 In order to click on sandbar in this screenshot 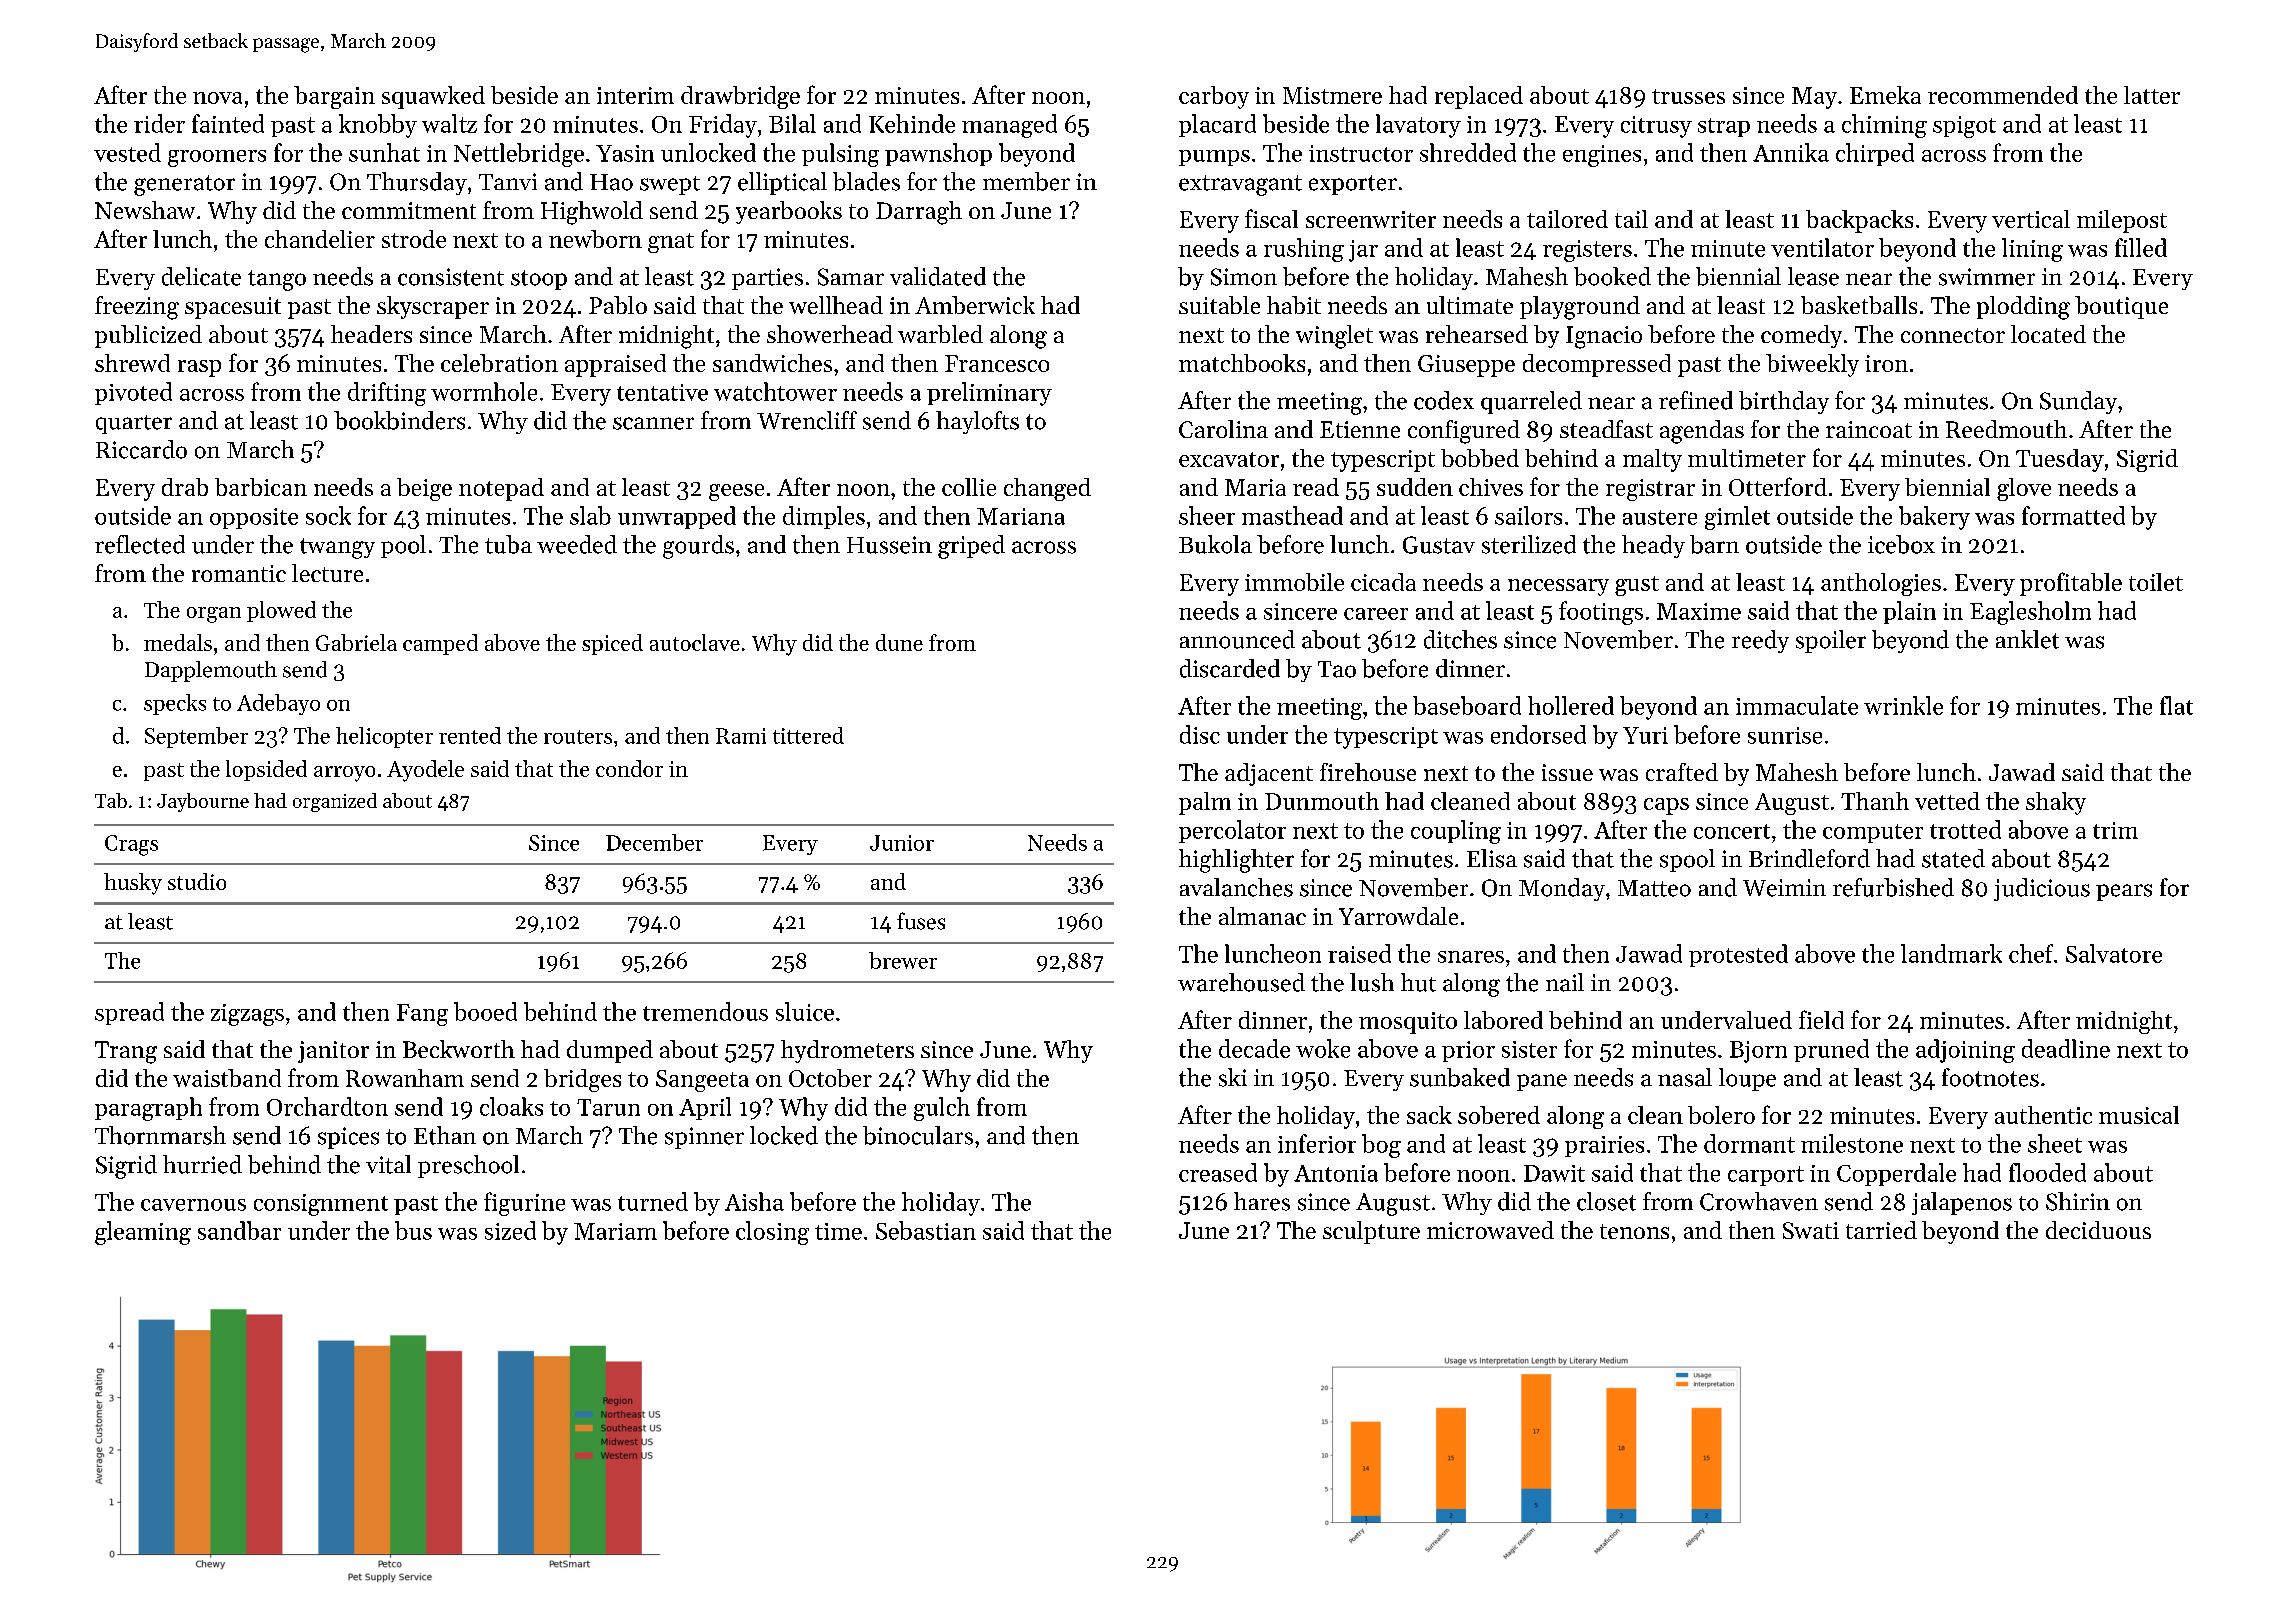, I will do `click(239, 1230)`.
